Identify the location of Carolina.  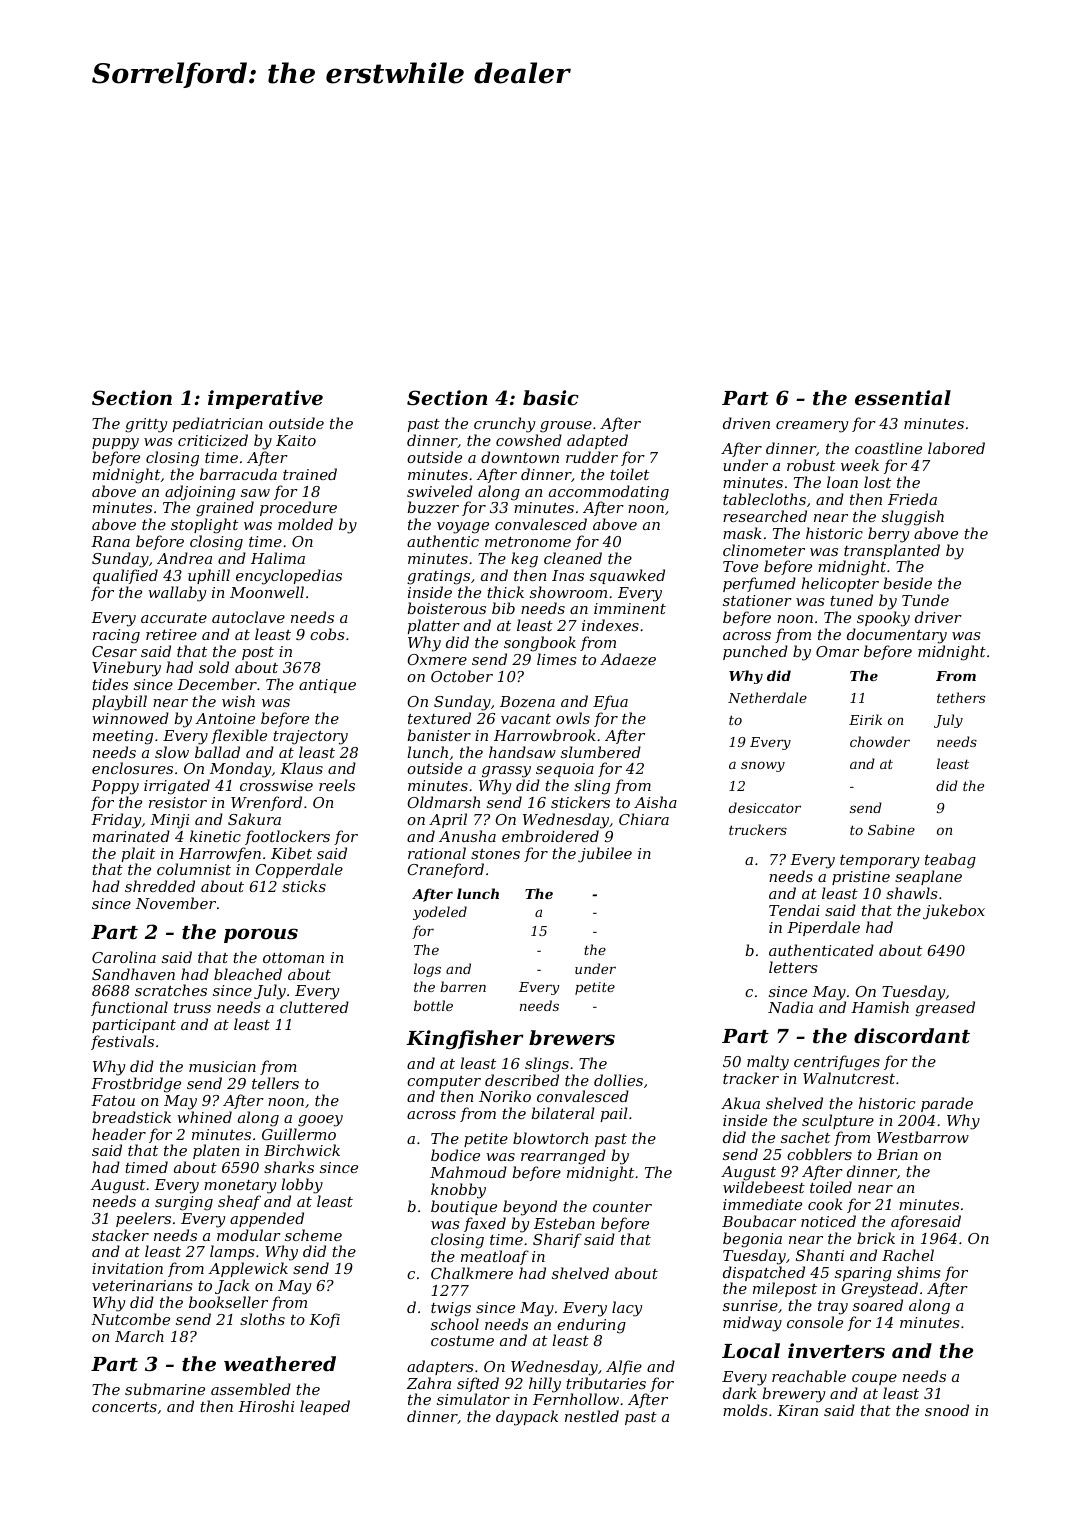
(124, 957).
